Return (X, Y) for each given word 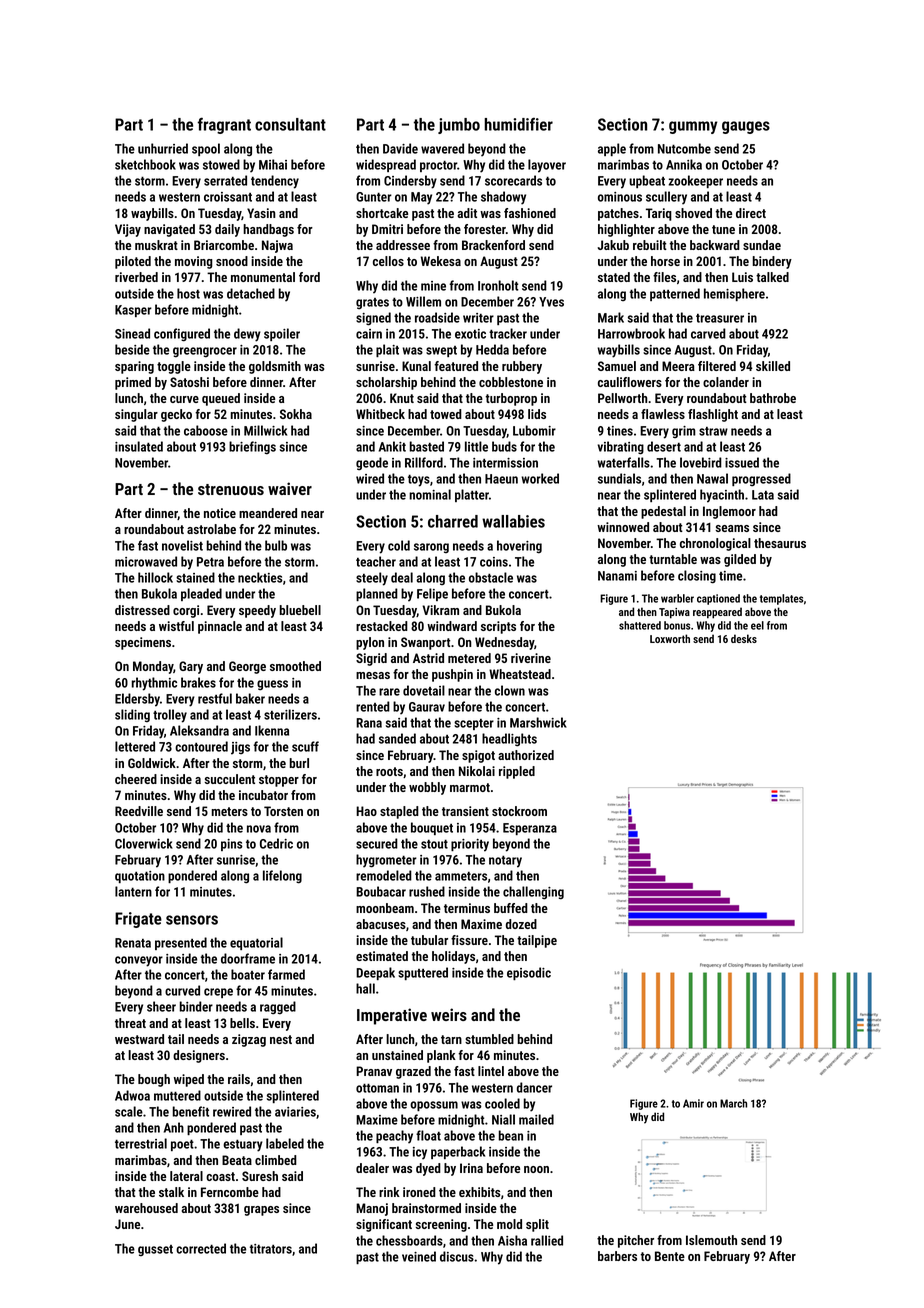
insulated (139, 446)
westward (139, 1039)
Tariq (659, 214)
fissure (469, 940)
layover (547, 166)
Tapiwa (674, 613)
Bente (670, 1256)
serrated (225, 180)
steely (372, 579)
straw (713, 431)
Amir (693, 1103)
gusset (155, 1250)
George (247, 667)
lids (537, 414)
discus (457, 1256)
